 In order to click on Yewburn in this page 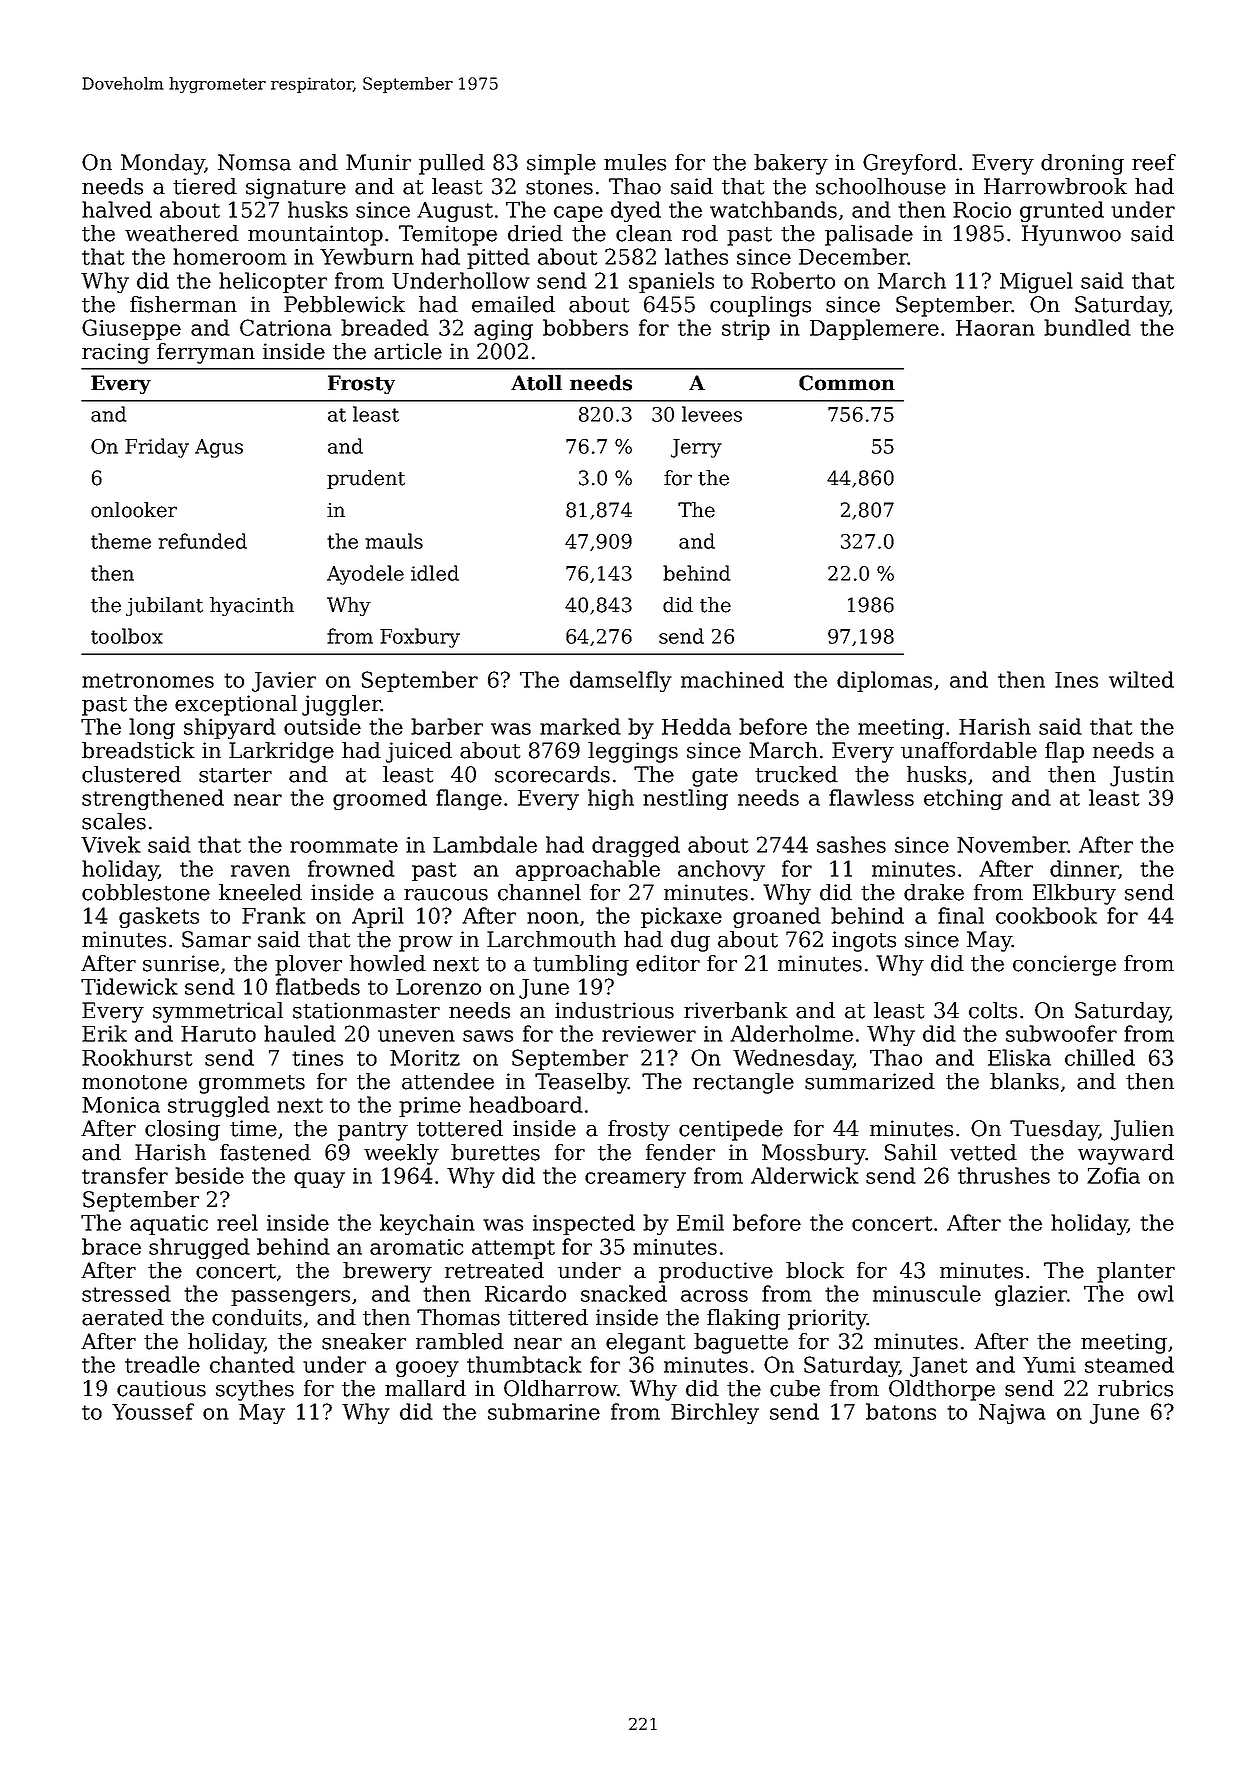, I will do `click(367, 256)`.
